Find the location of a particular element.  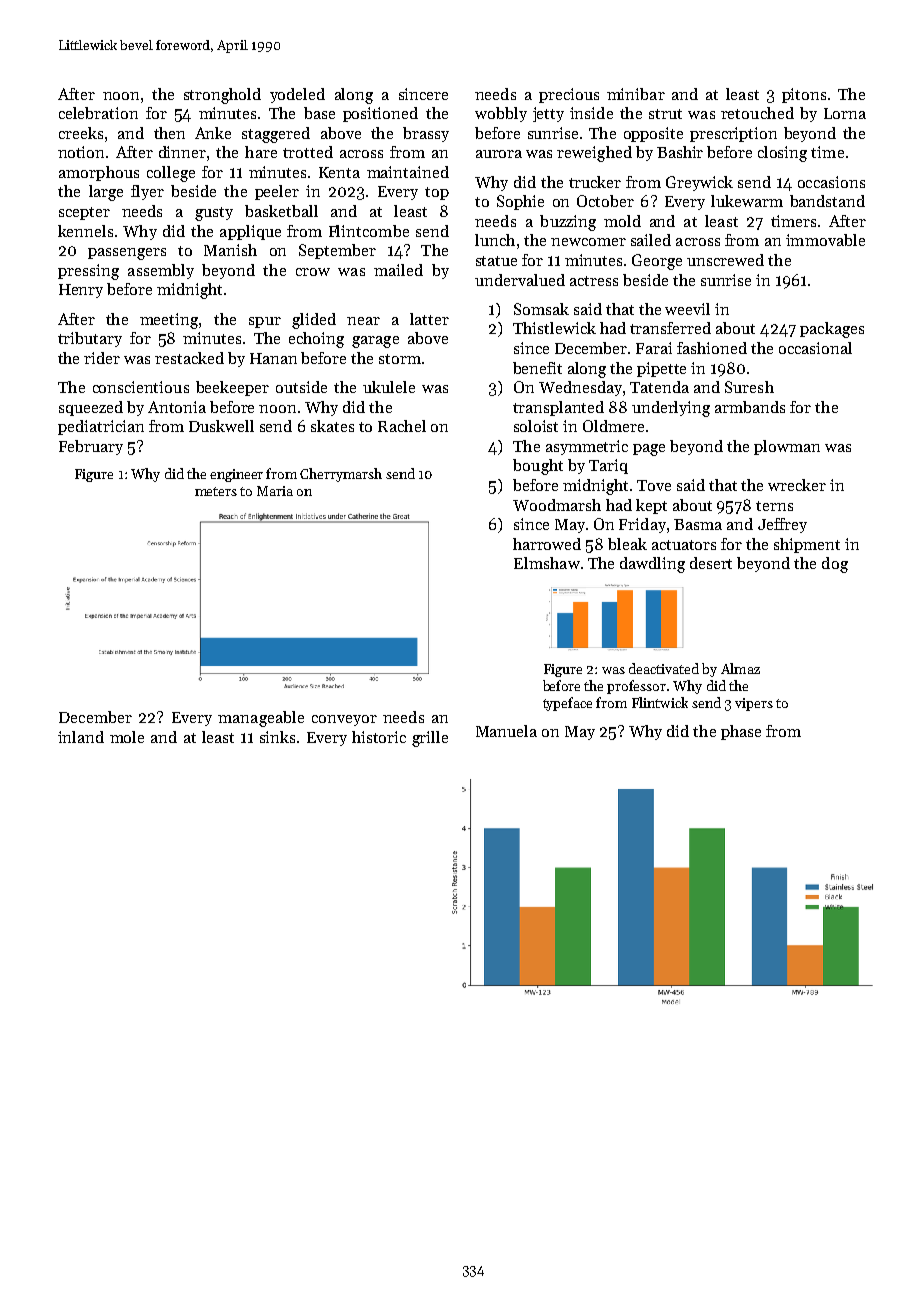

stronghold is located at coordinates (222, 96).
